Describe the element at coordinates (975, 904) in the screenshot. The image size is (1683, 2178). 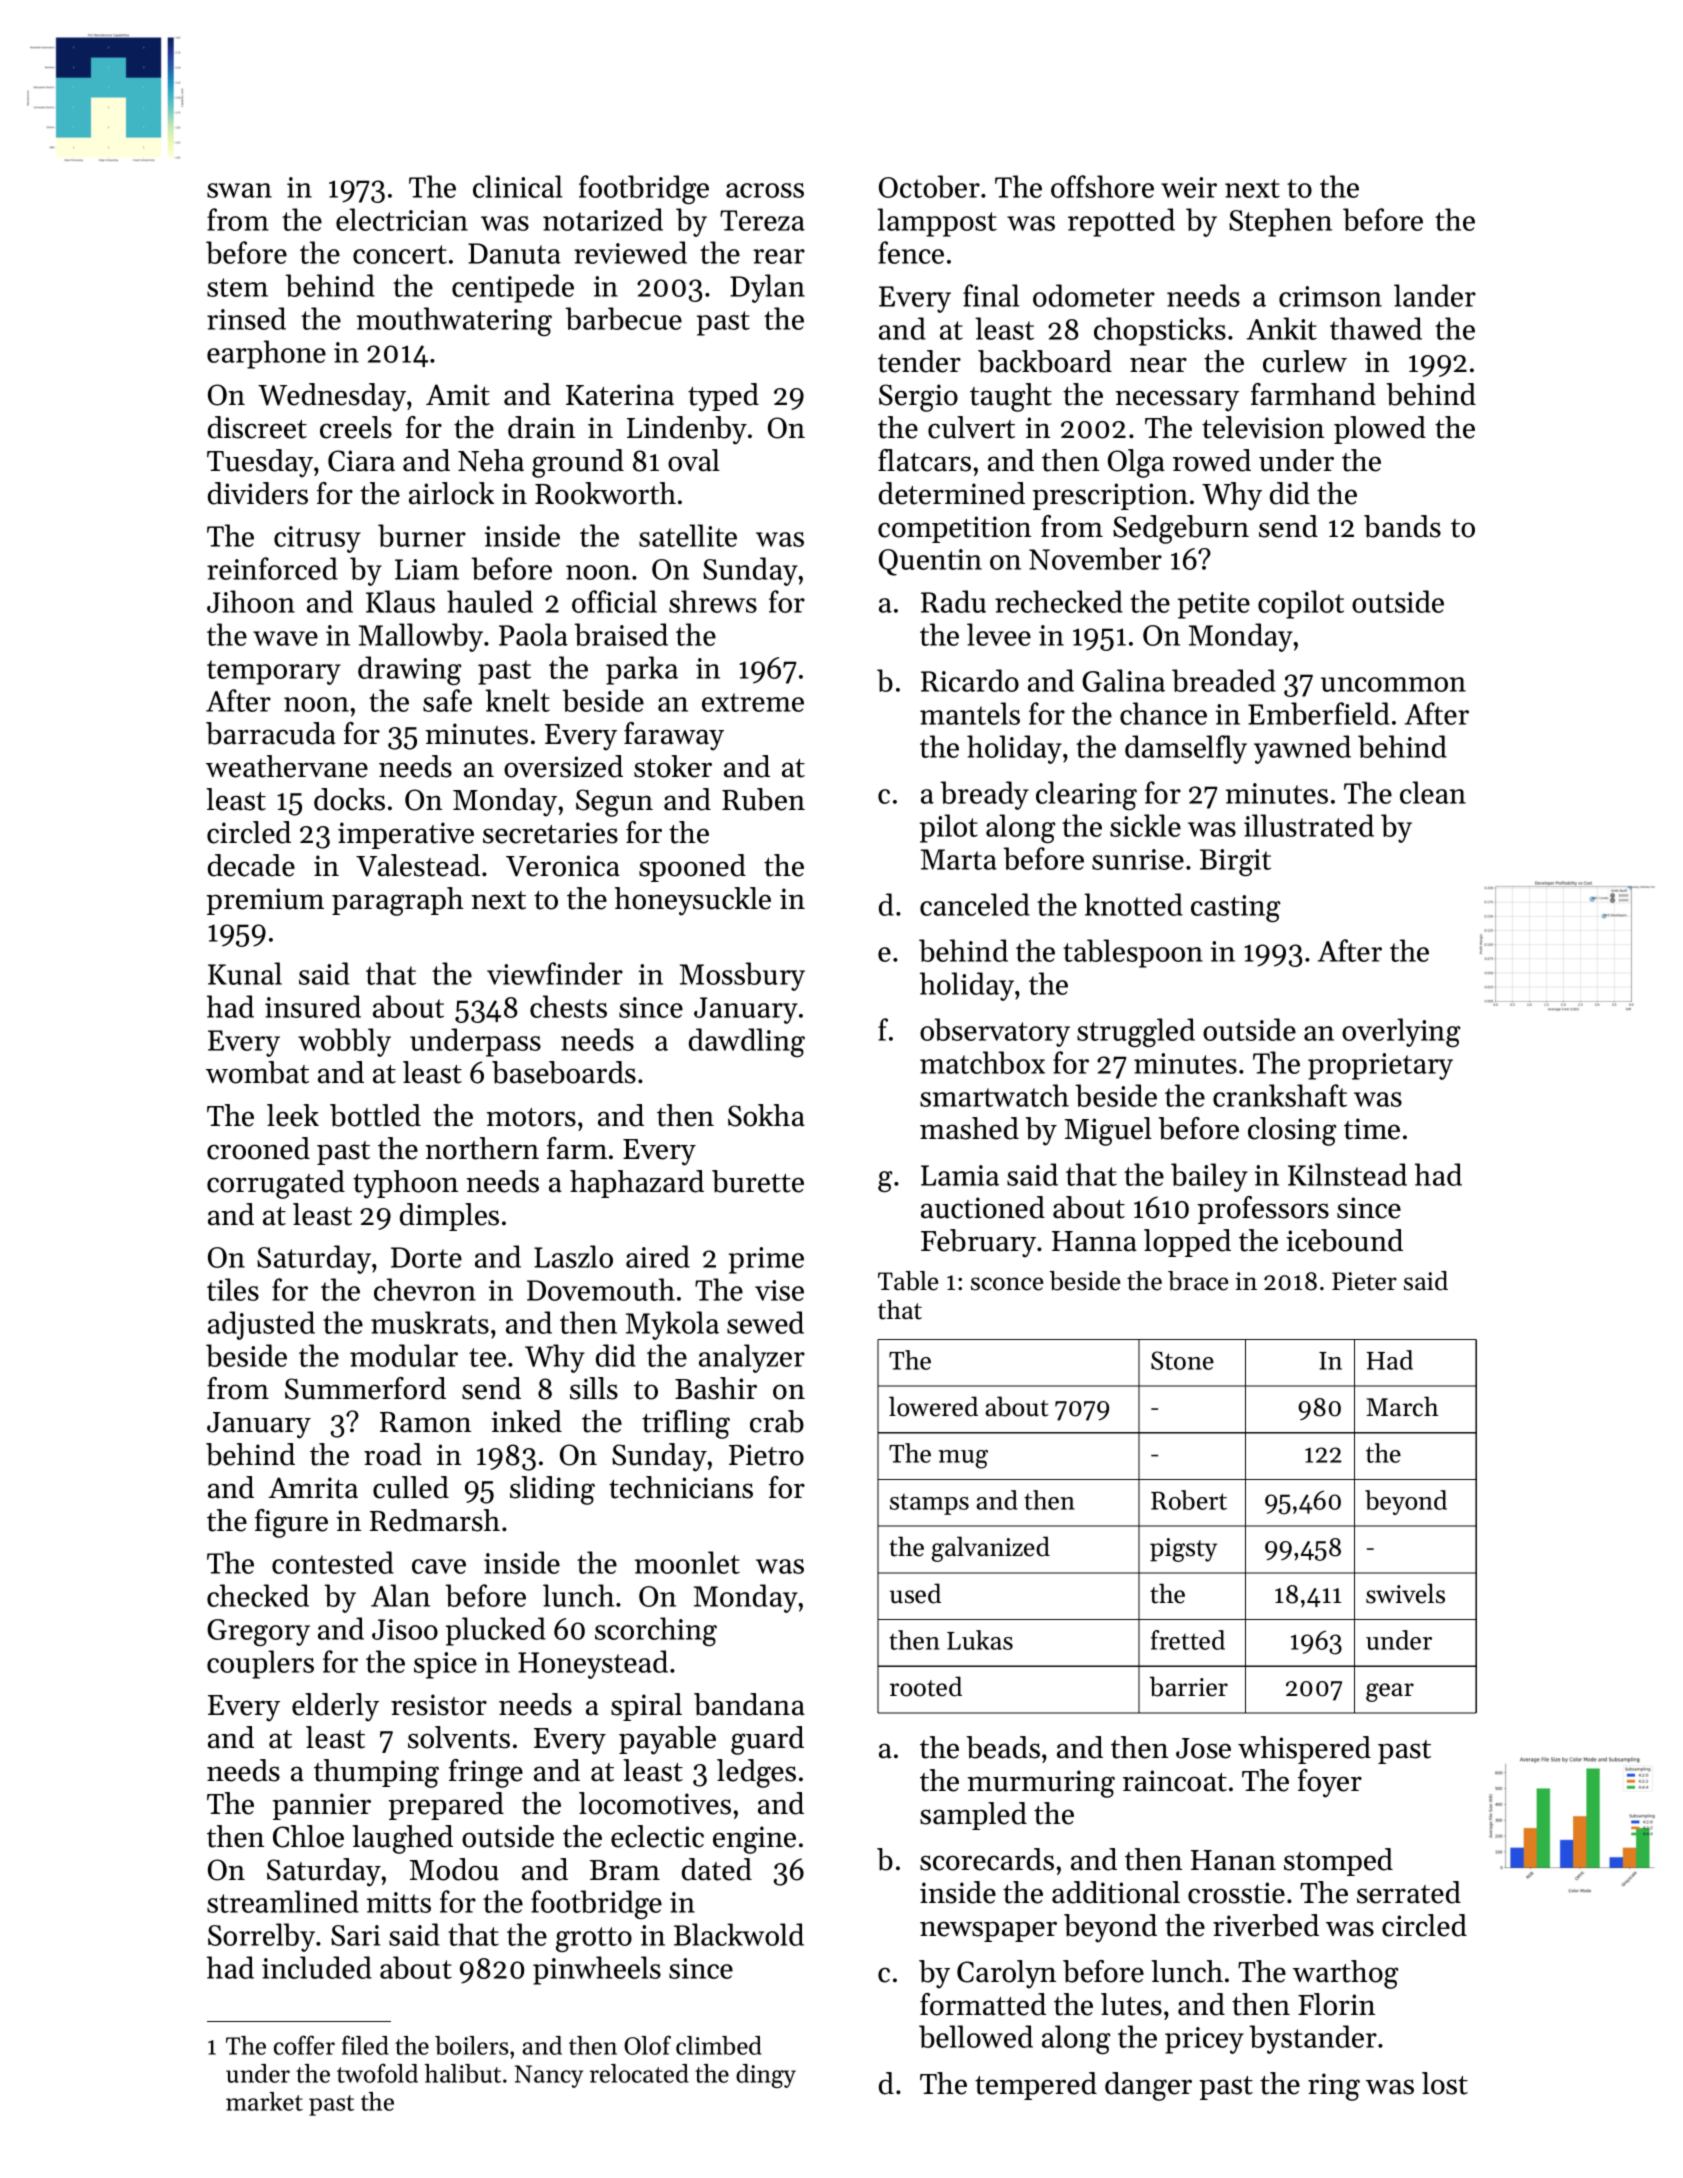
I see `canceled` at that location.
